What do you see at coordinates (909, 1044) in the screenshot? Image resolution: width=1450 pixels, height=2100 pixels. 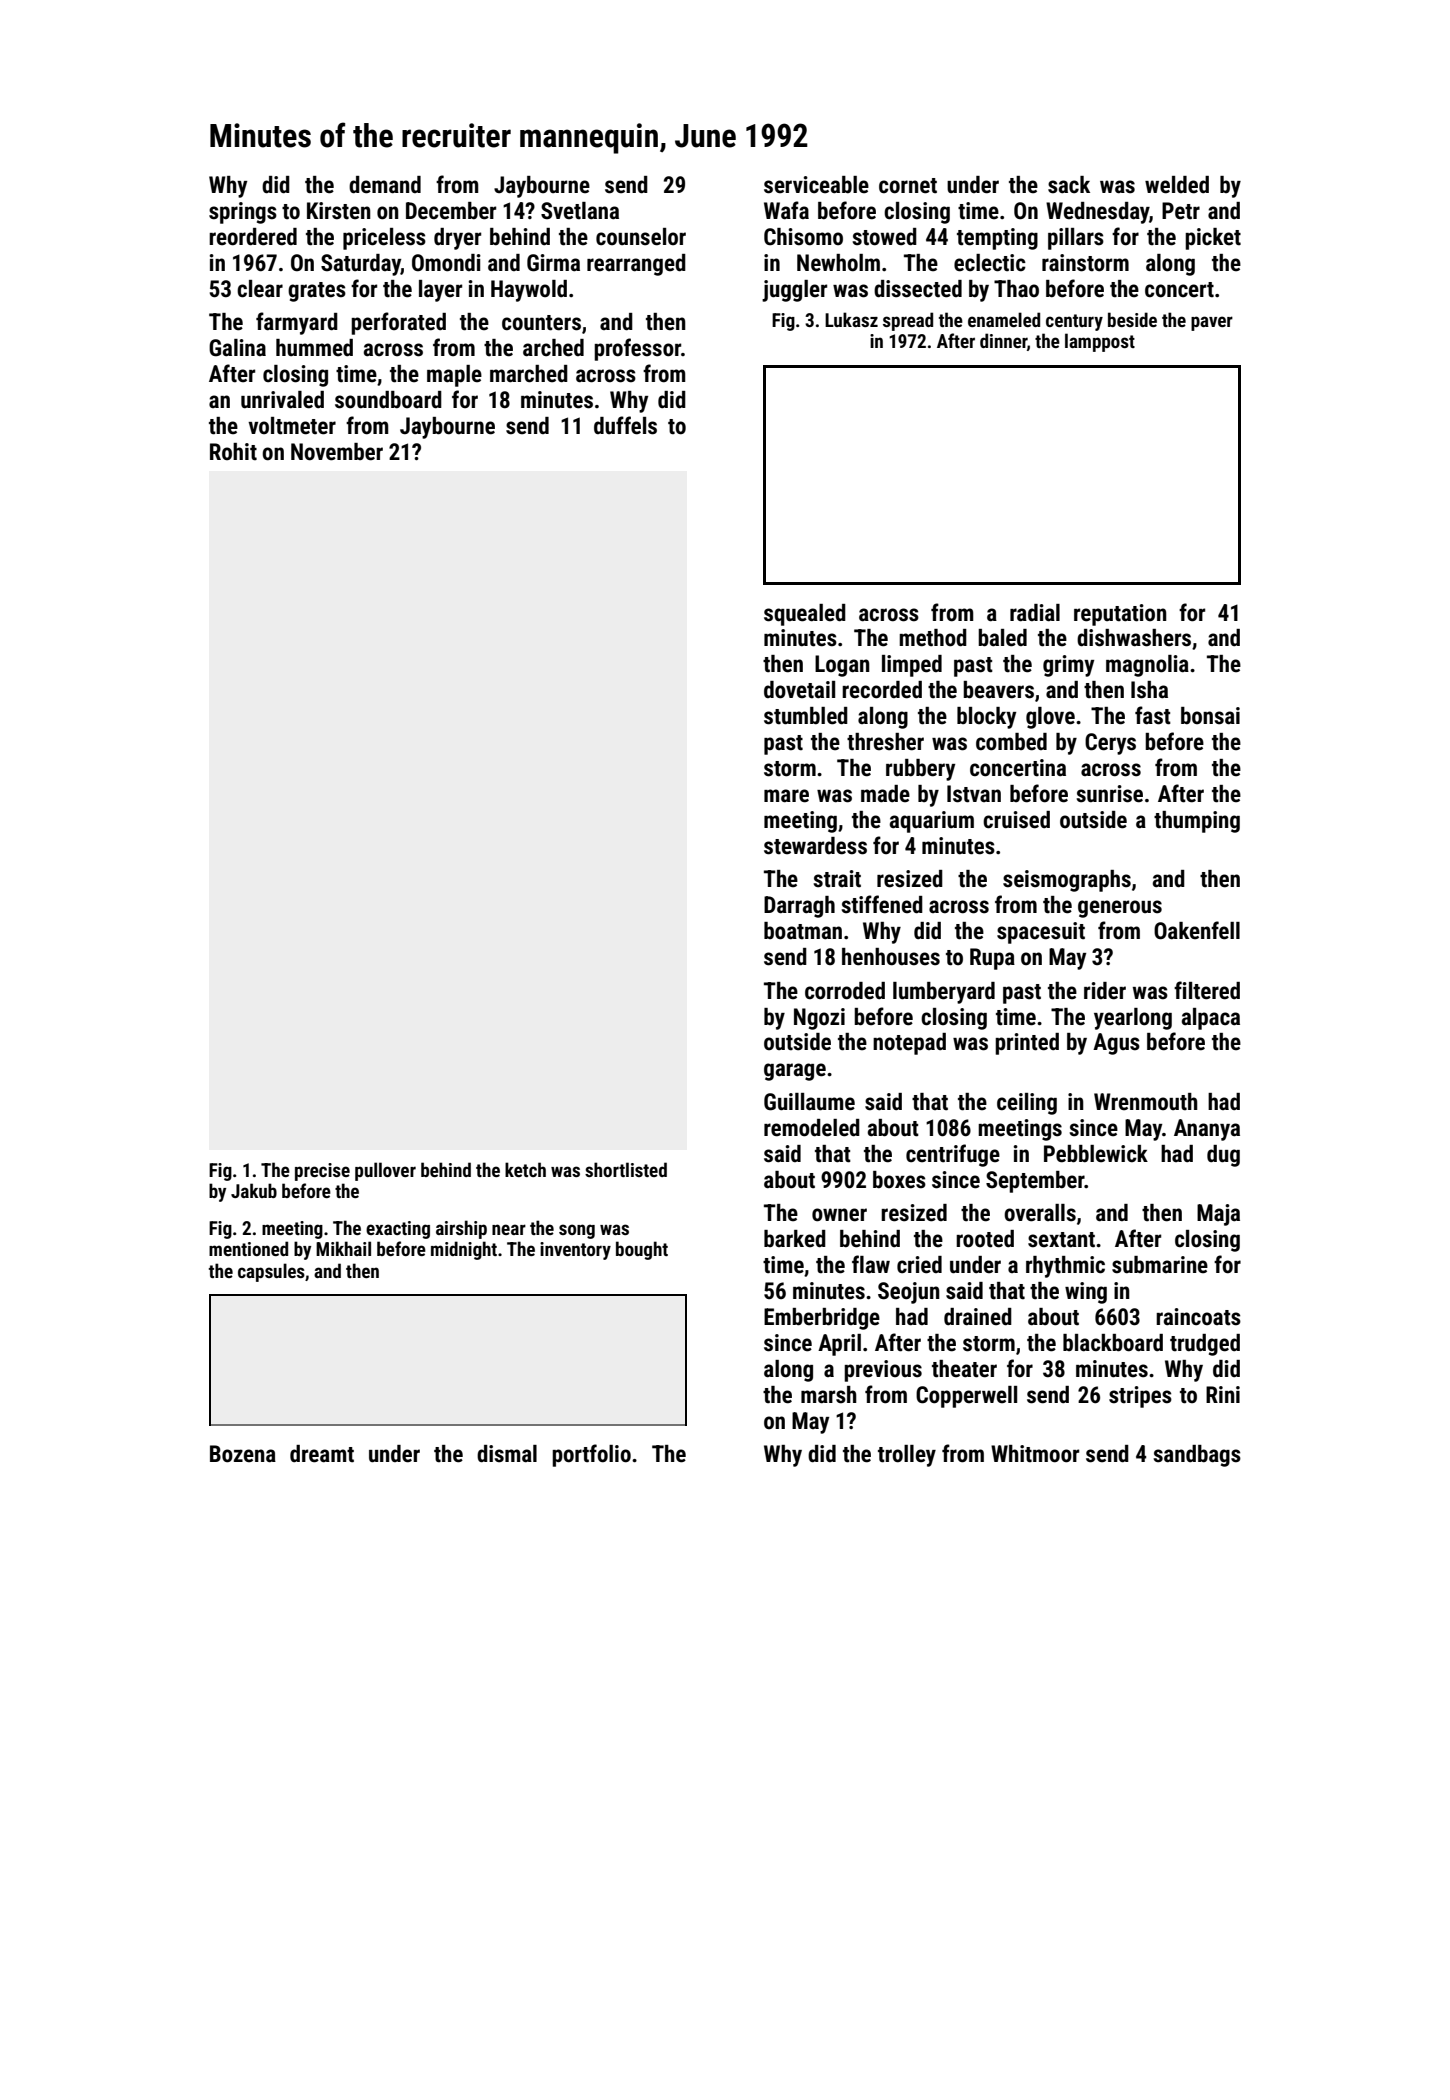 I see `notepad` at bounding box center [909, 1044].
